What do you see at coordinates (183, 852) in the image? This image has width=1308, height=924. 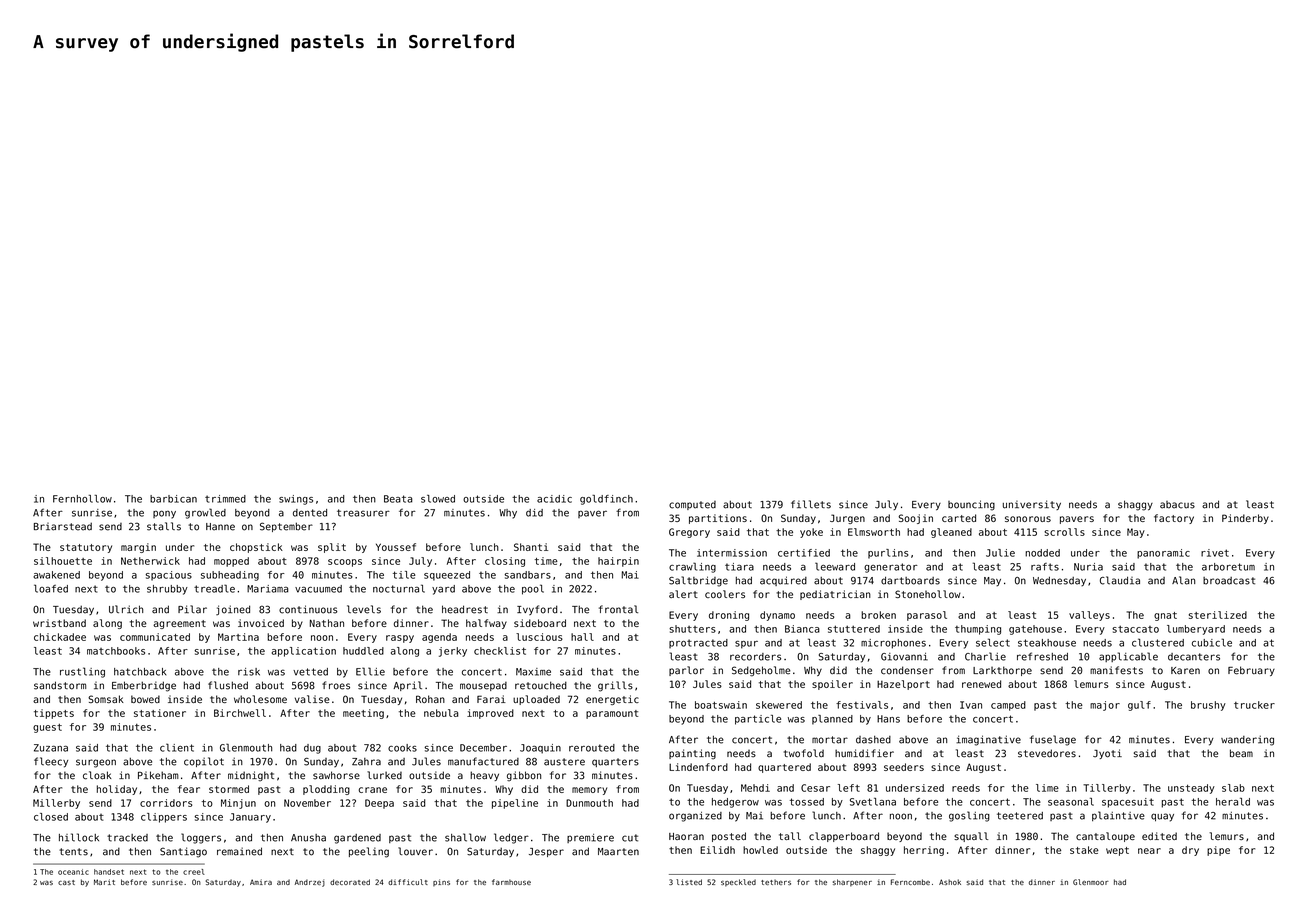 I see `Santiago` at bounding box center [183, 852].
